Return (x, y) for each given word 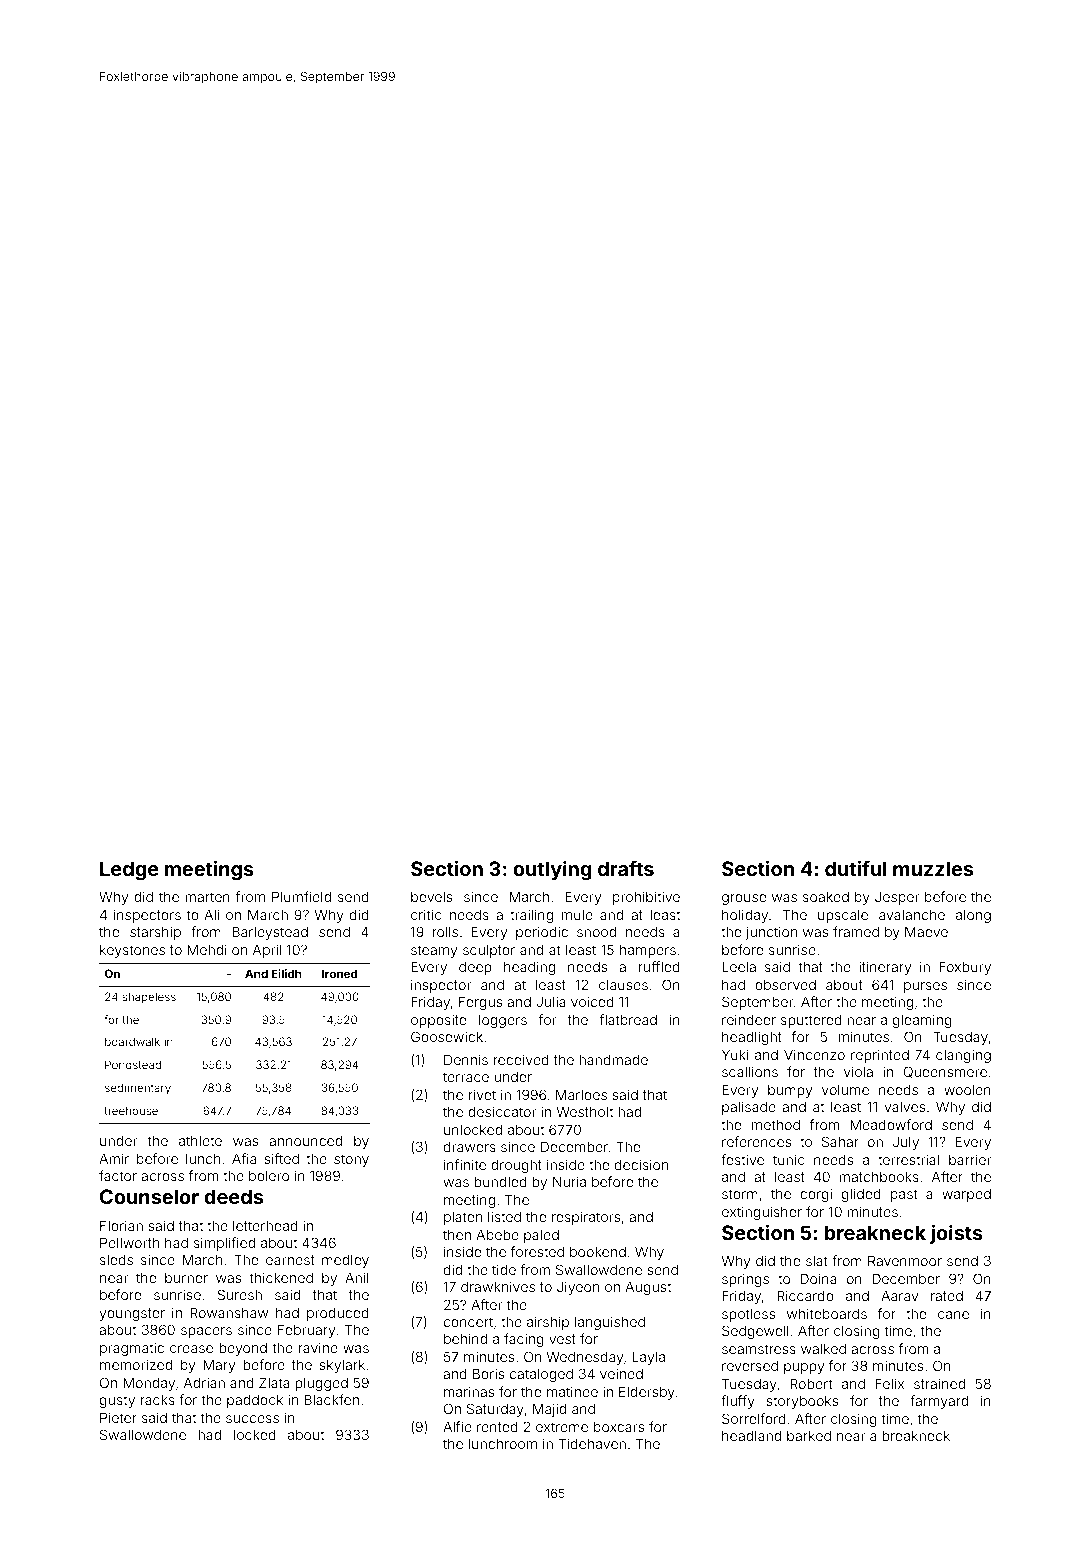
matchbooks (879, 1176)
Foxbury (965, 968)
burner (186, 1278)
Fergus (480, 1003)
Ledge (129, 871)
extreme (562, 1427)
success (252, 1419)
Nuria (569, 1181)
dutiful (856, 868)
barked (809, 1435)
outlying (552, 871)
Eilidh (287, 973)
